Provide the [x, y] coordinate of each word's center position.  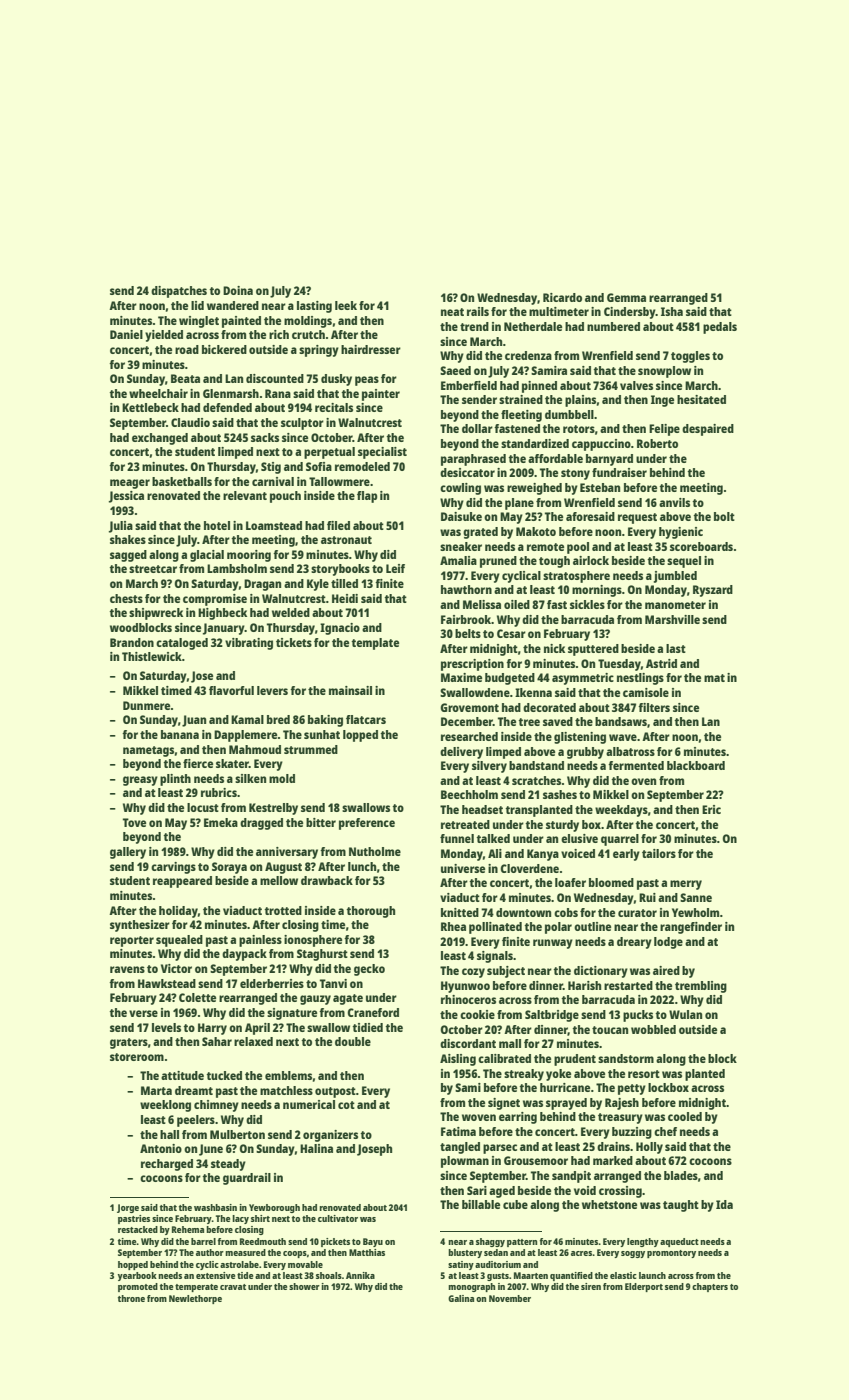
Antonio [161, 1148]
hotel [217, 525]
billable [481, 1204]
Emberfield [469, 385]
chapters [710, 1287]
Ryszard [713, 591]
